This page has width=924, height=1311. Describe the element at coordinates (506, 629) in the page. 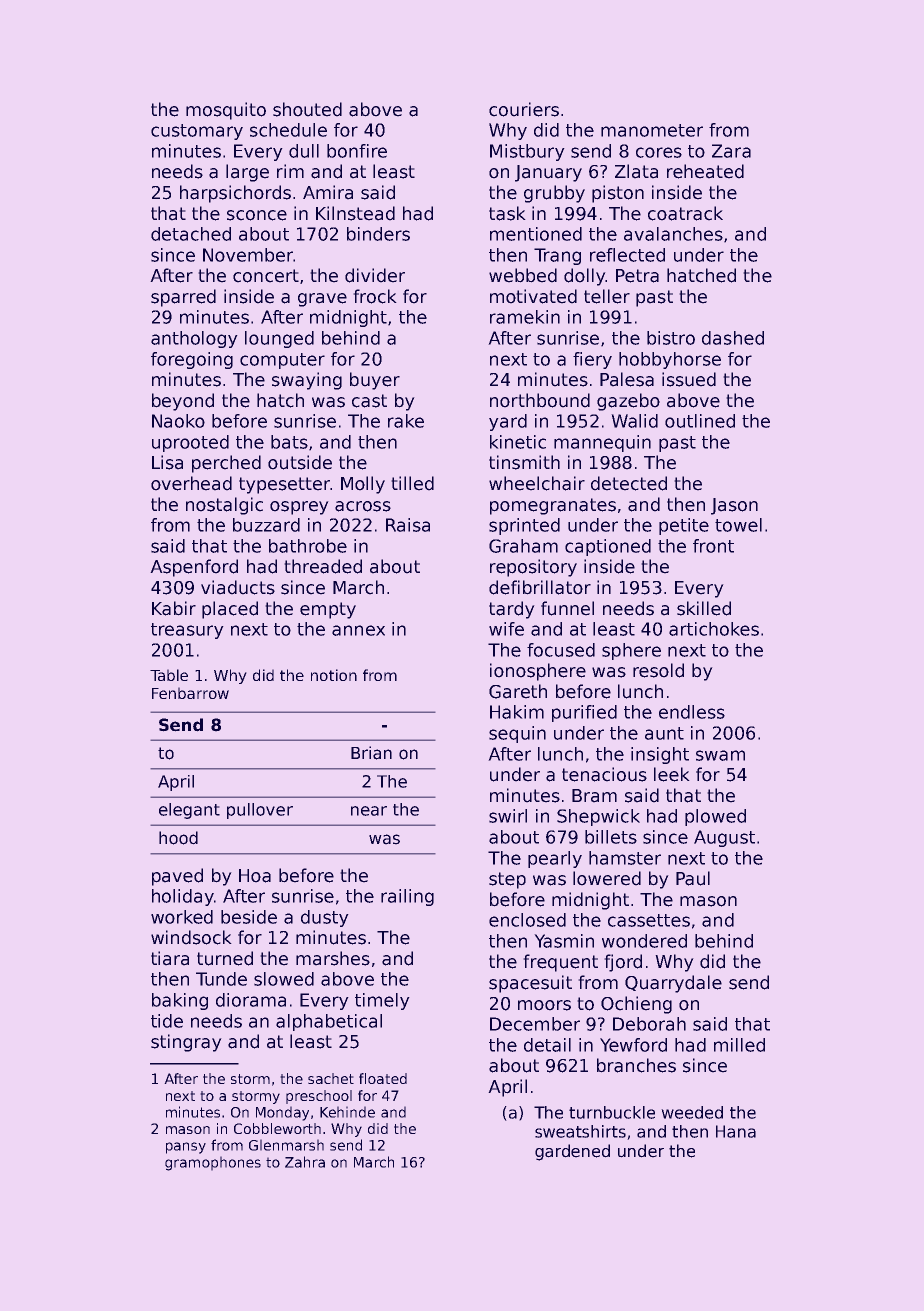

I see `wife` at that location.
